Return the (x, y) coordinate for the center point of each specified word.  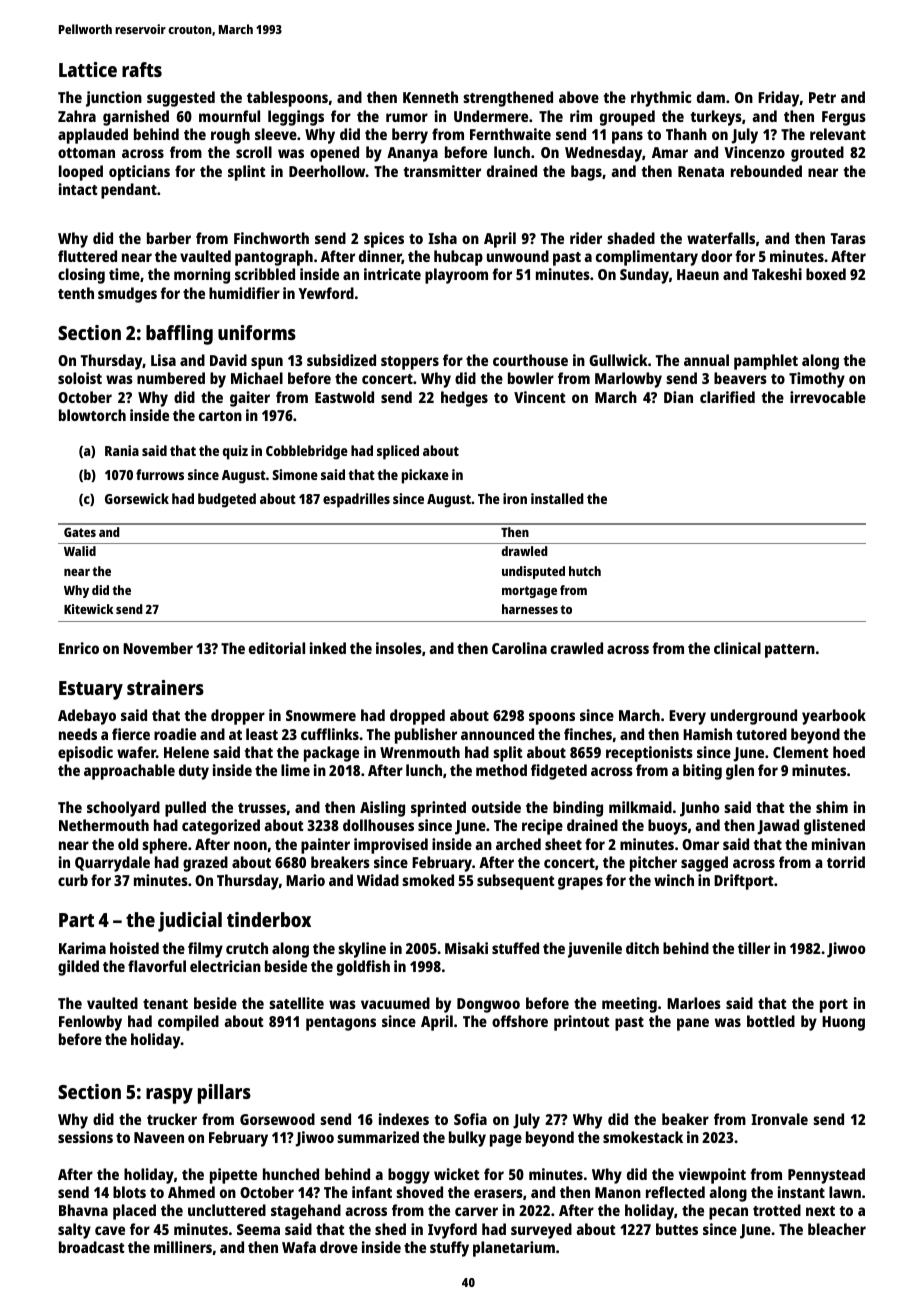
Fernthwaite (510, 134)
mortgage (529, 592)
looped (81, 173)
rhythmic (661, 99)
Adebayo (87, 717)
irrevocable (828, 397)
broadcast (92, 1247)
